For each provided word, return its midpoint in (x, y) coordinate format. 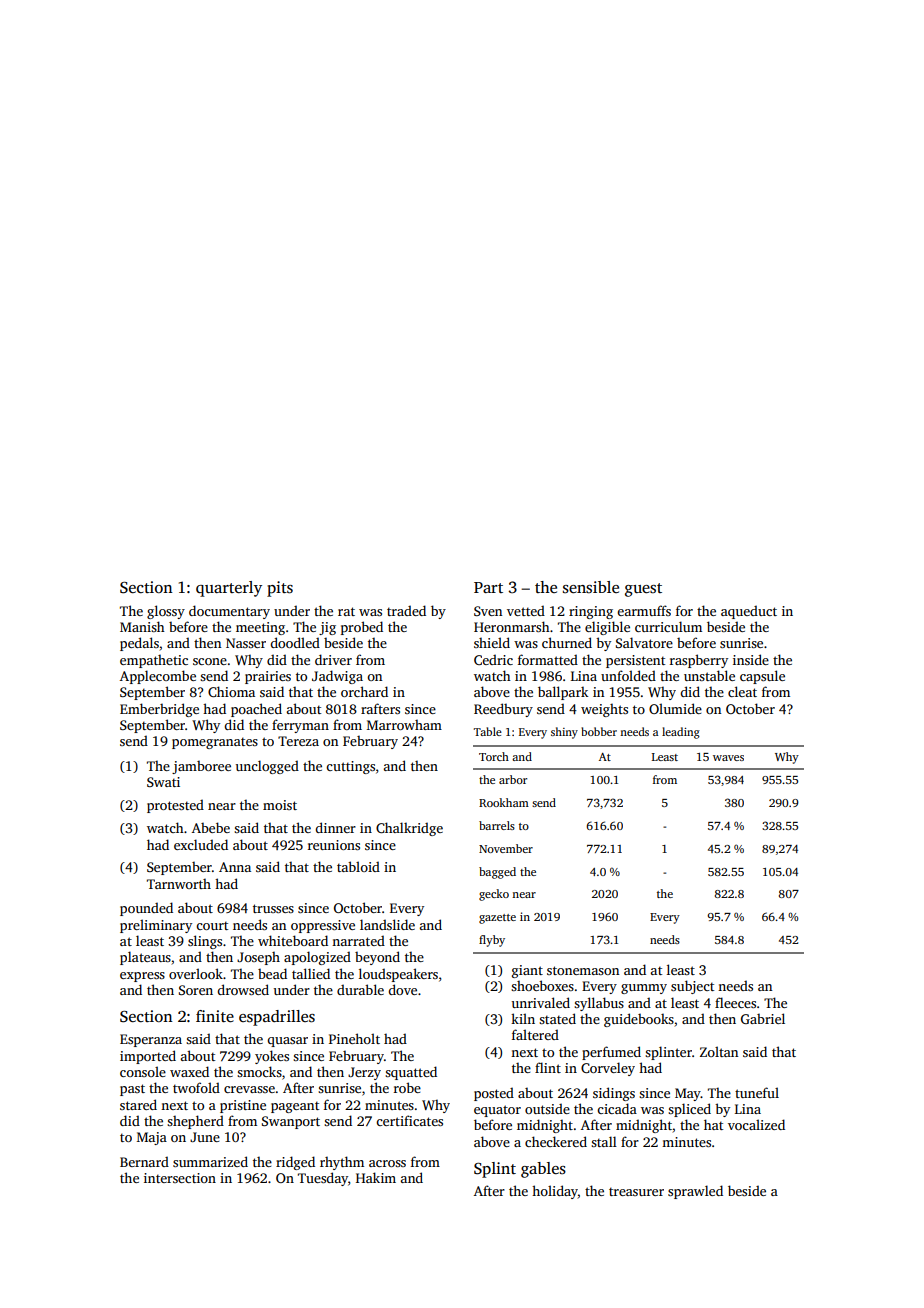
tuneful (757, 1092)
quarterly (229, 589)
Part (488, 587)
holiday (555, 1192)
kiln (523, 1018)
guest (643, 590)
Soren (196, 990)
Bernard (144, 1161)
